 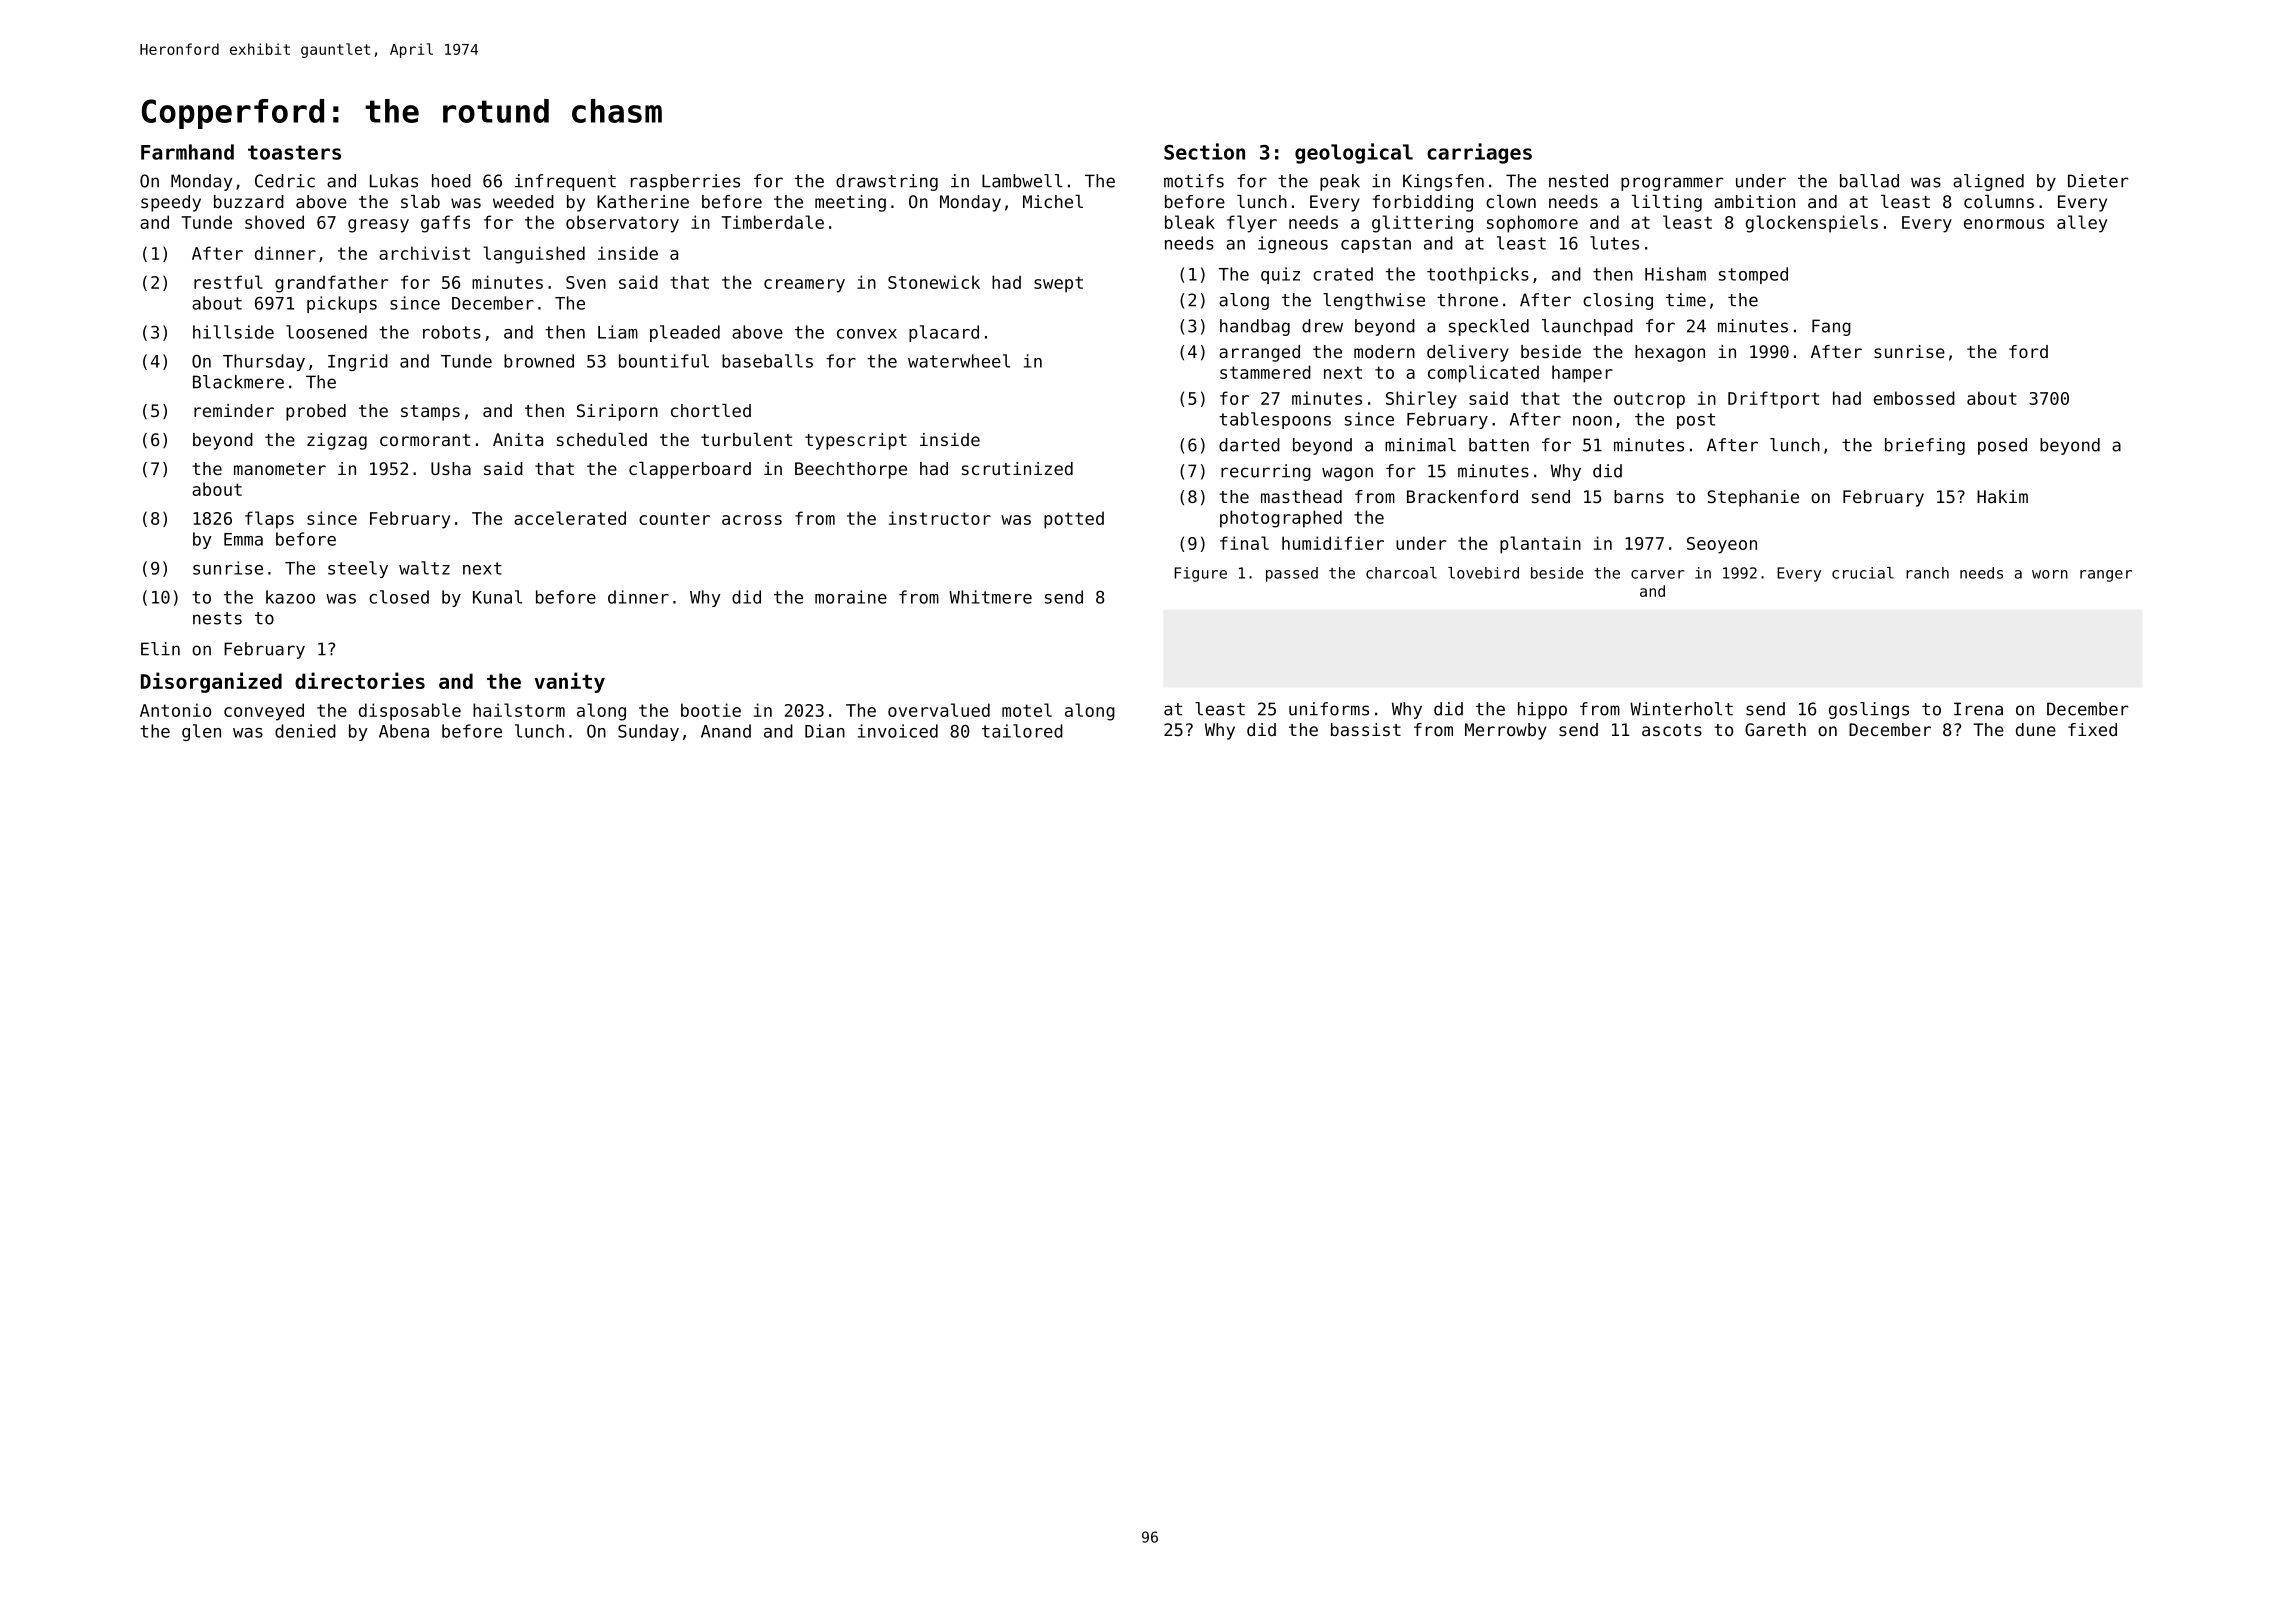 What do you see at coordinates (201, 732) in the screenshot?
I see `glen` at bounding box center [201, 732].
